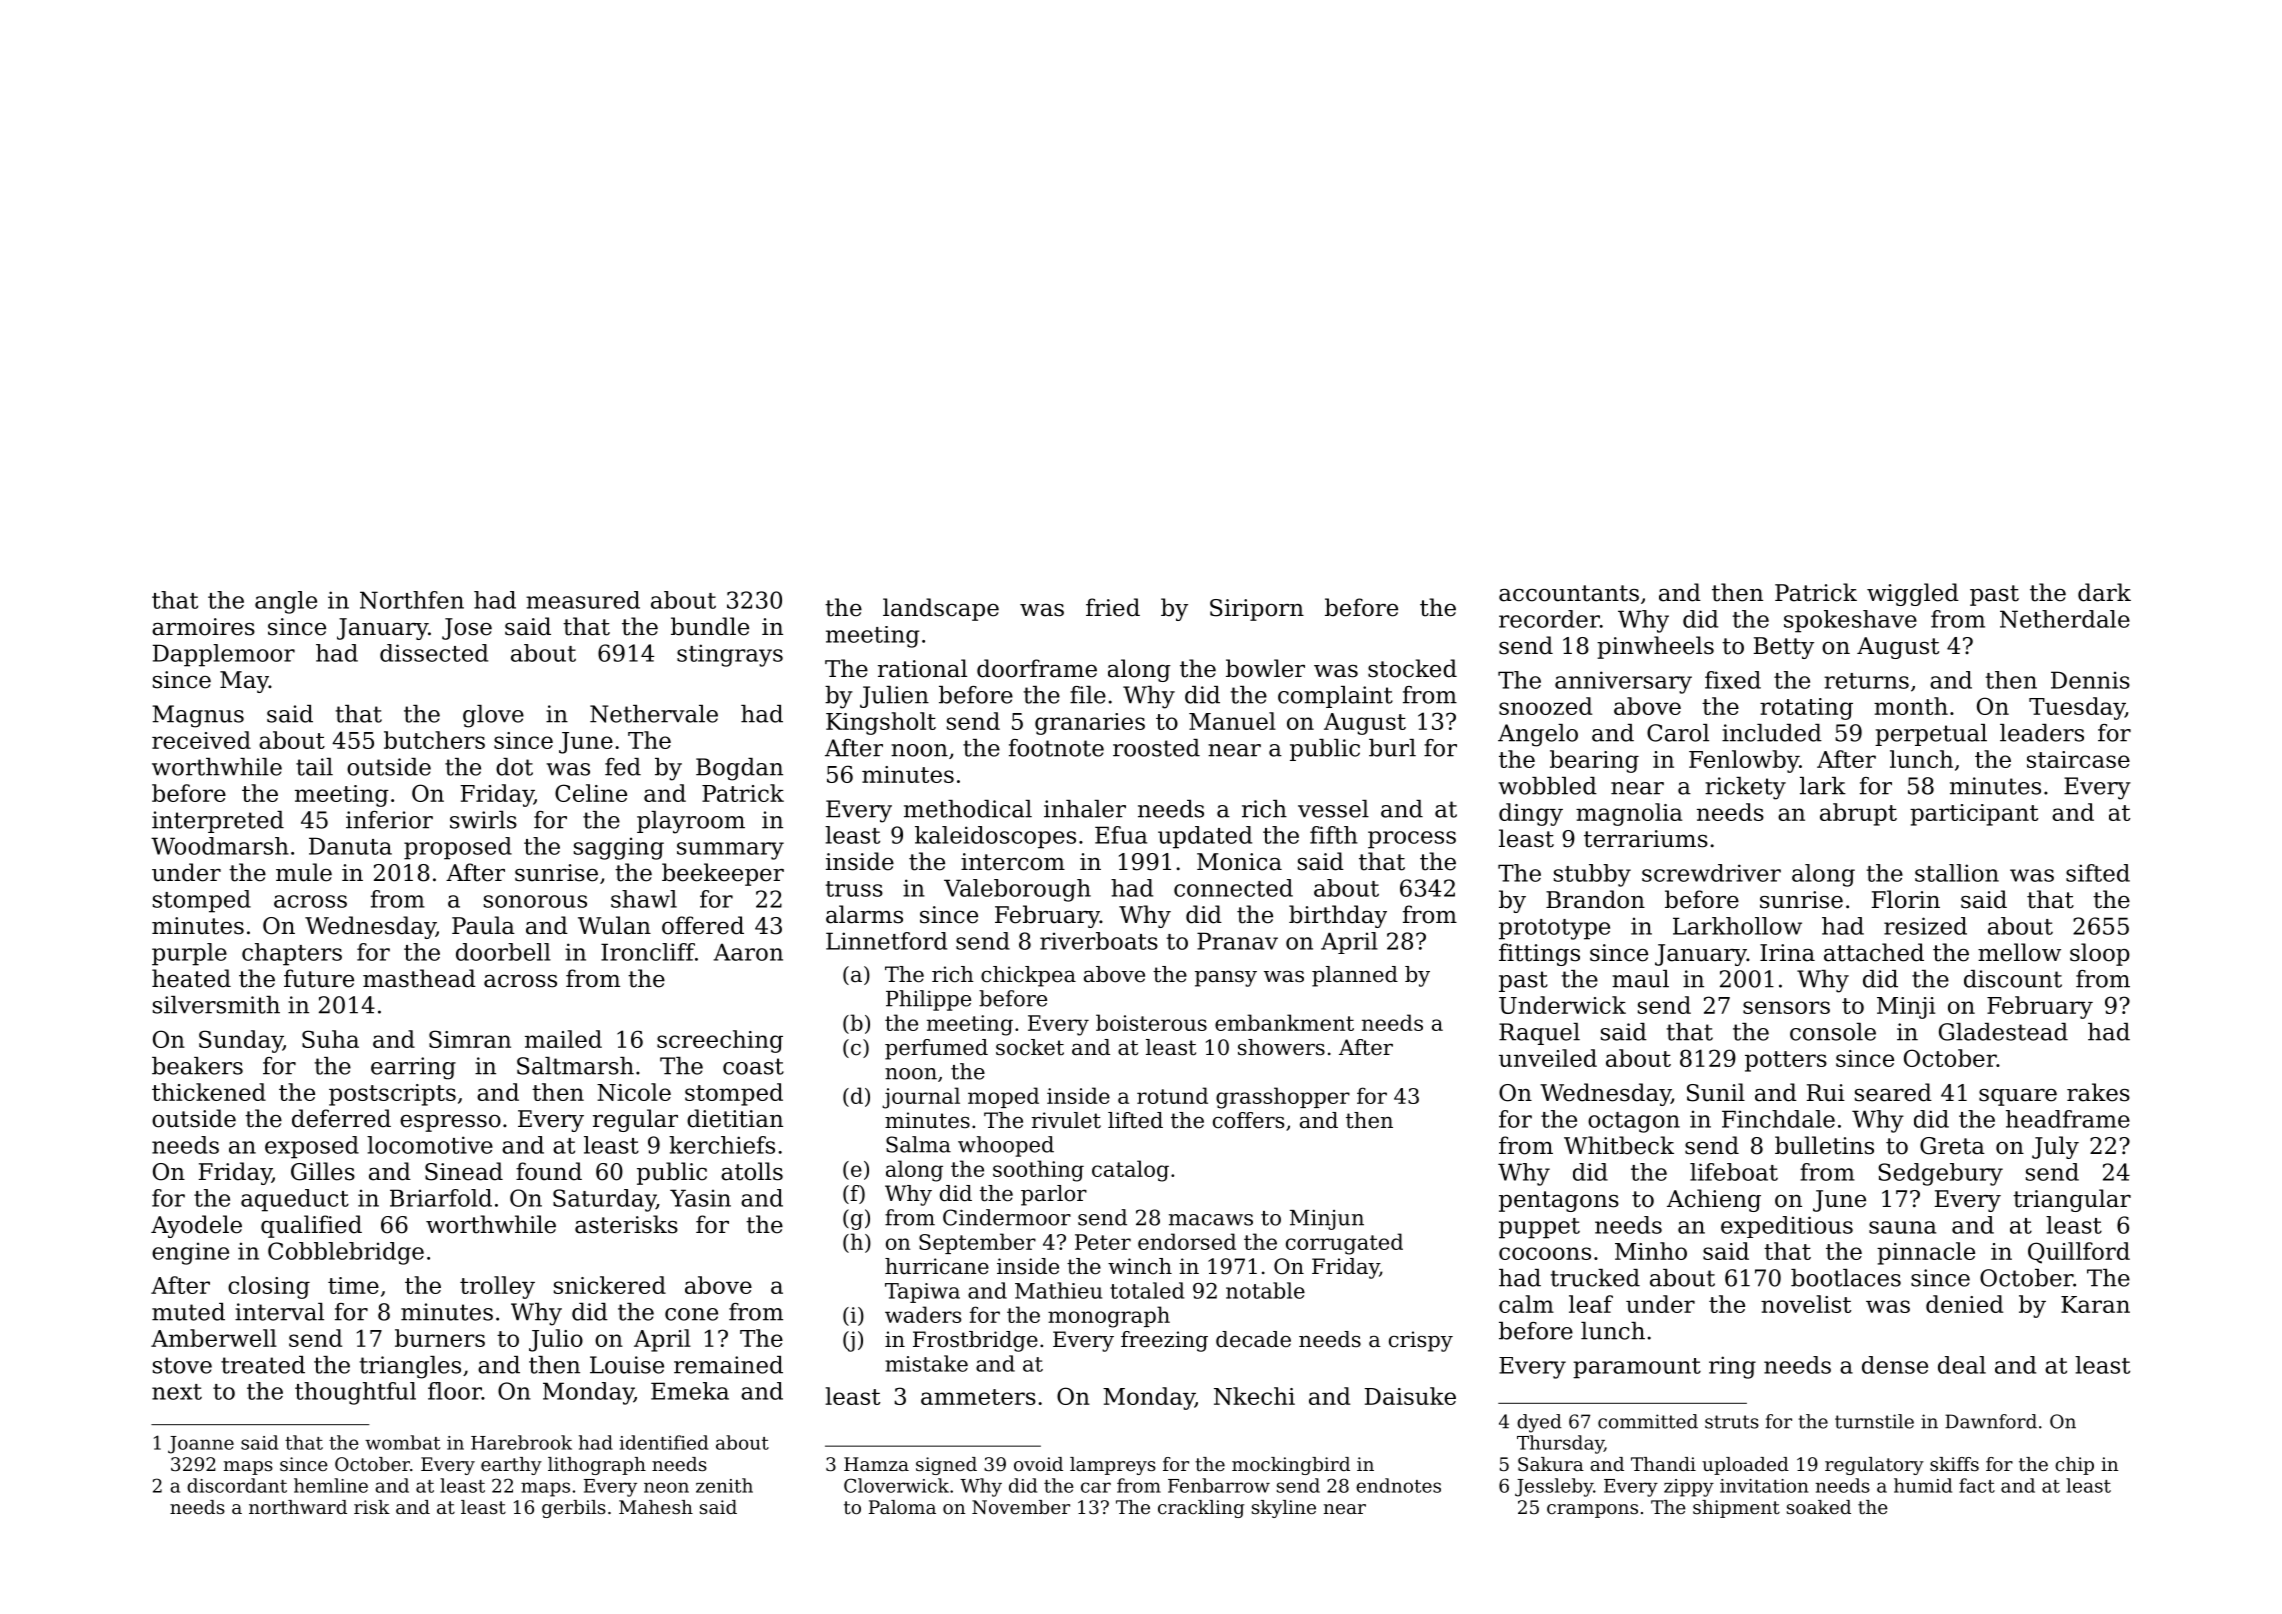  What do you see at coordinates (470, 1039) in the screenshot?
I see `Simran` at bounding box center [470, 1039].
